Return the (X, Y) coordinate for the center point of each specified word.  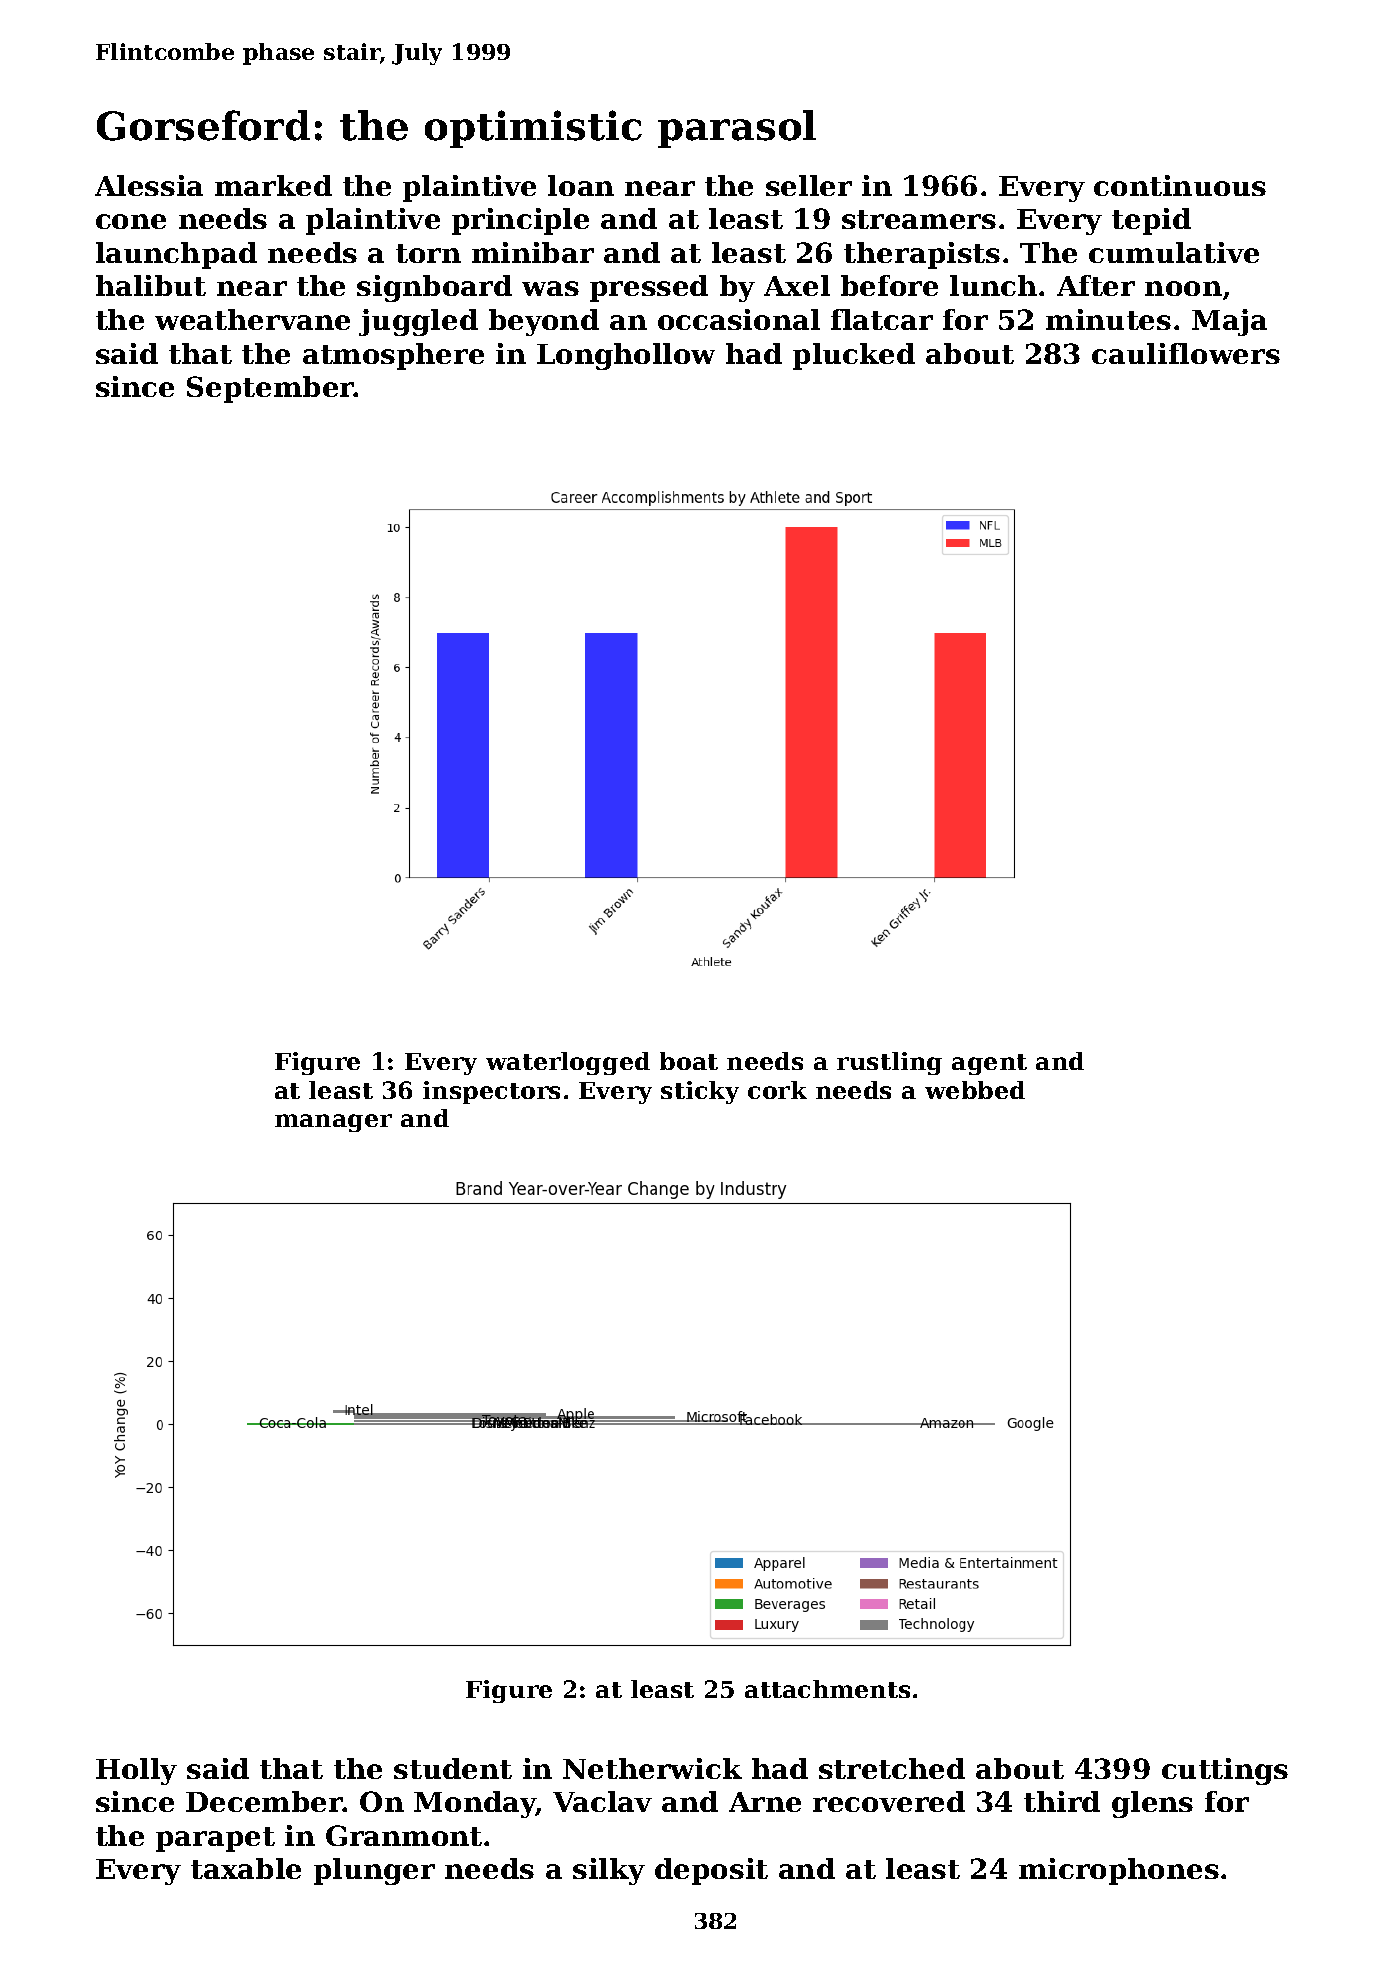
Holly (136, 1771)
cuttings (1225, 1771)
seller (809, 185)
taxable (246, 1868)
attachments (827, 1689)
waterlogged (568, 1063)
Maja (1229, 322)
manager (333, 1123)
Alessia (149, 185)
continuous (1180, 185)
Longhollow (626, 356)
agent (989, 1064)
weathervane (252, 319)
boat (689, 1061)
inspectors (491, 1092)
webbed (975, 1090)
